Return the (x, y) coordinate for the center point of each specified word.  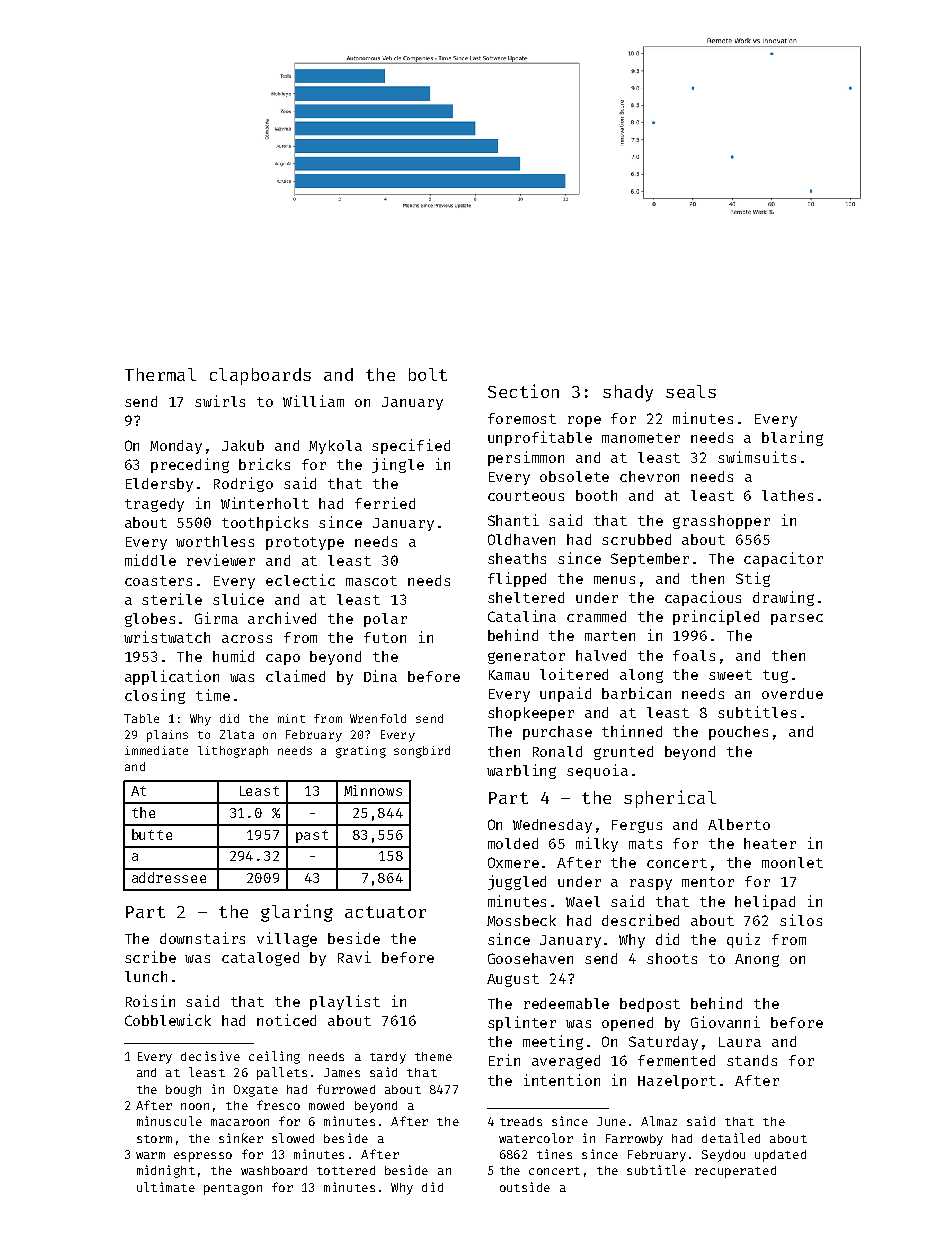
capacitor (783, 559)
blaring (792, 438)
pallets (282, 1073)
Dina (380, 676)
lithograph (233, 752)
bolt (428, 374)
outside (525, 1187)
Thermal (160, 374)
